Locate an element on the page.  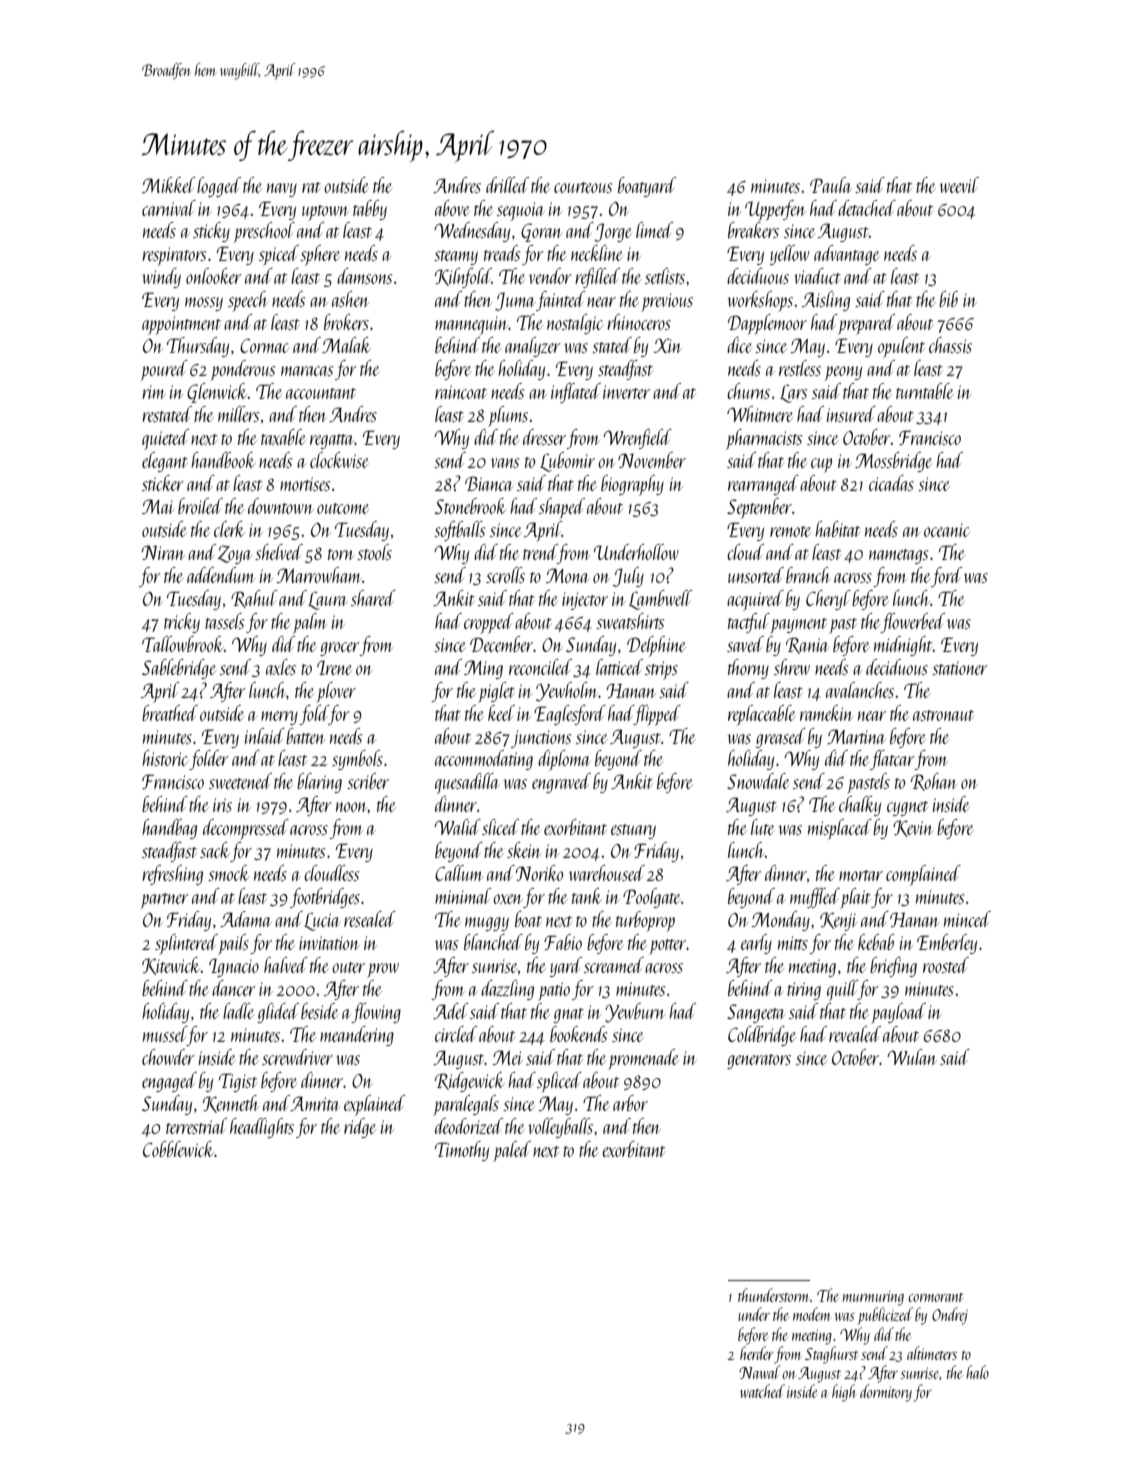
rim is located at coordinates (154, 392).
